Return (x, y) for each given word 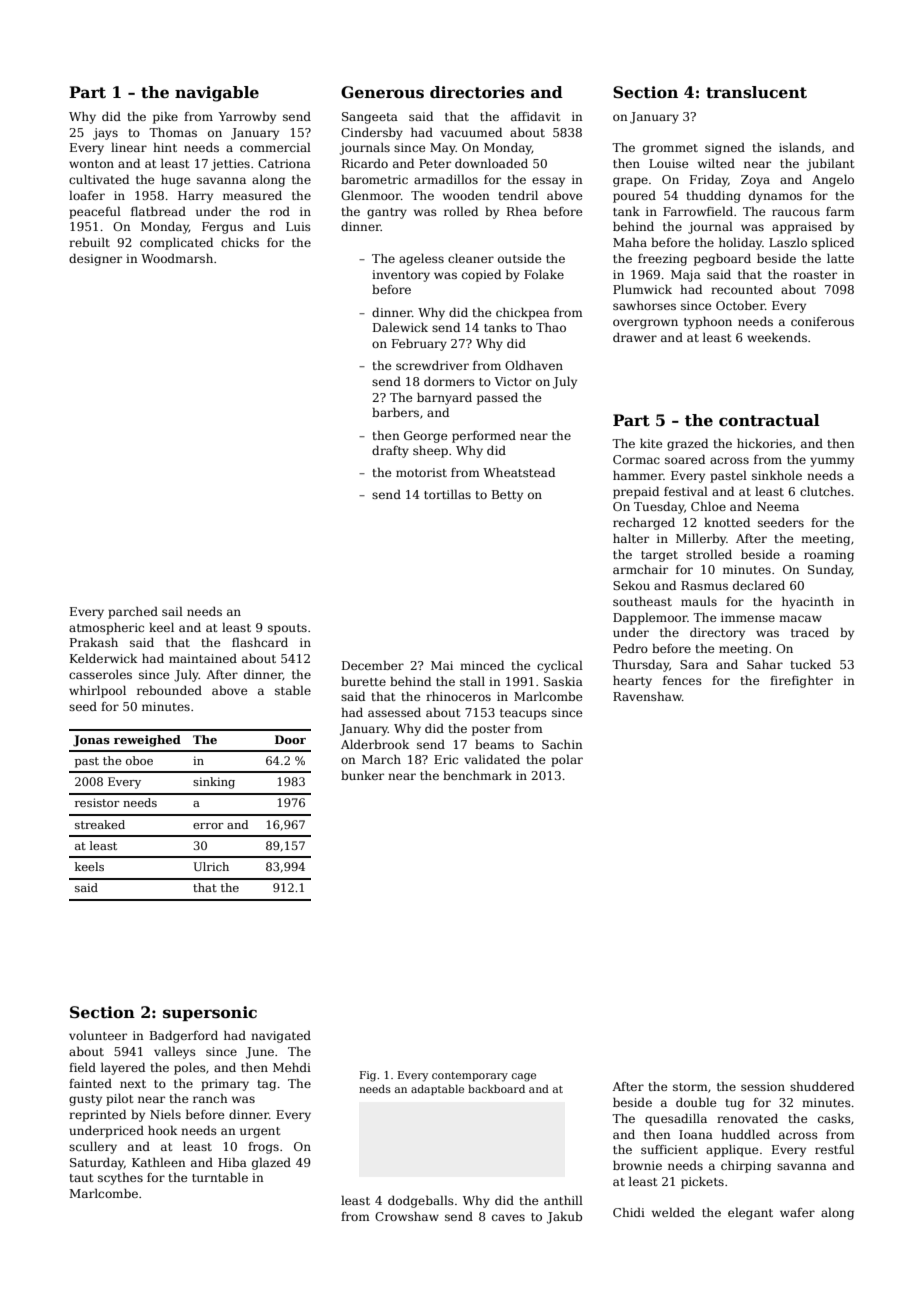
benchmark (477, 775)
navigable (217, 94)
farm (840, 211)
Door (290, 739)
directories (477, 92)
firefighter (801, 682)
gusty (85, 1100)
